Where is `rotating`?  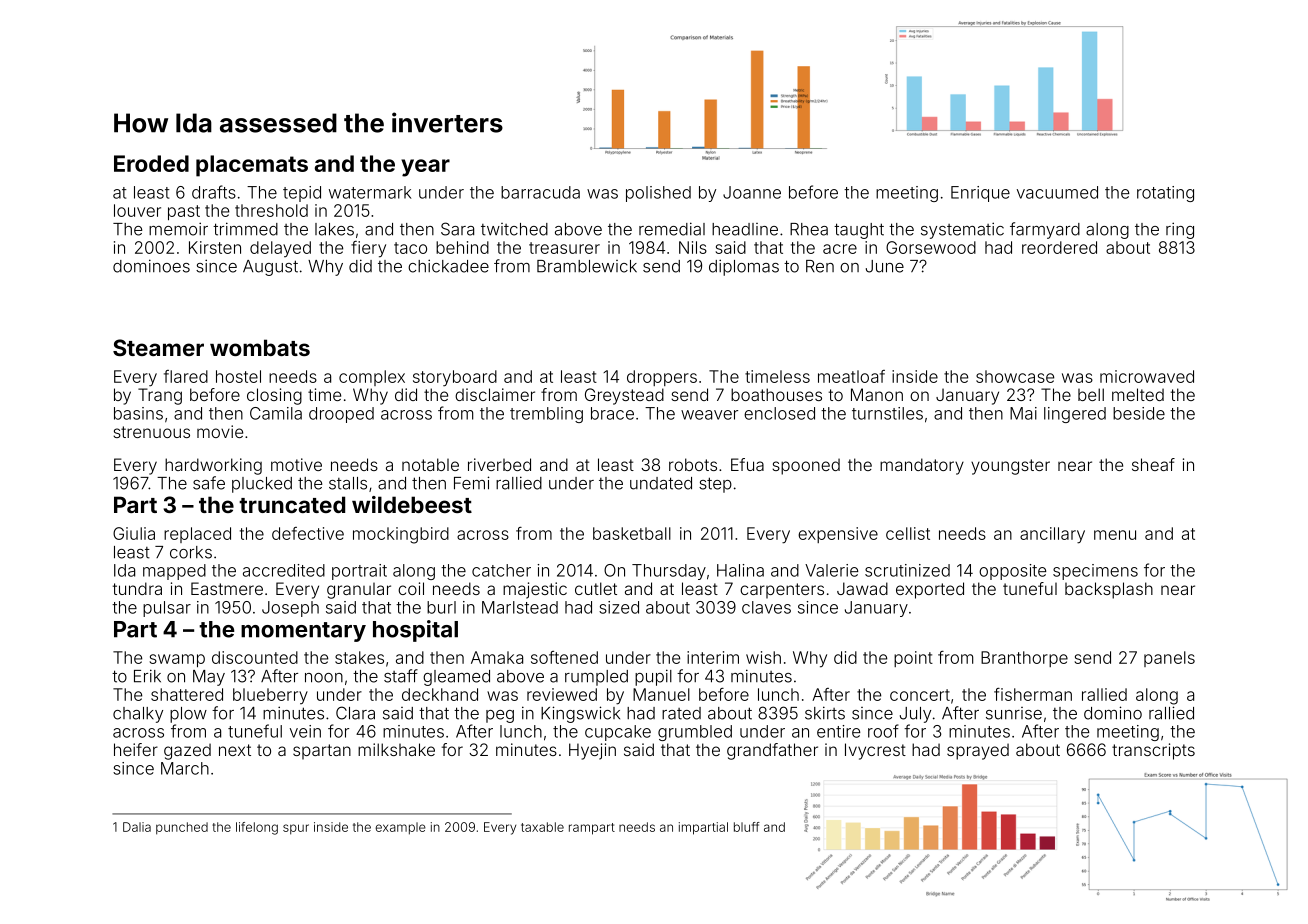
rotating is located at coordinates (1165, 194).
